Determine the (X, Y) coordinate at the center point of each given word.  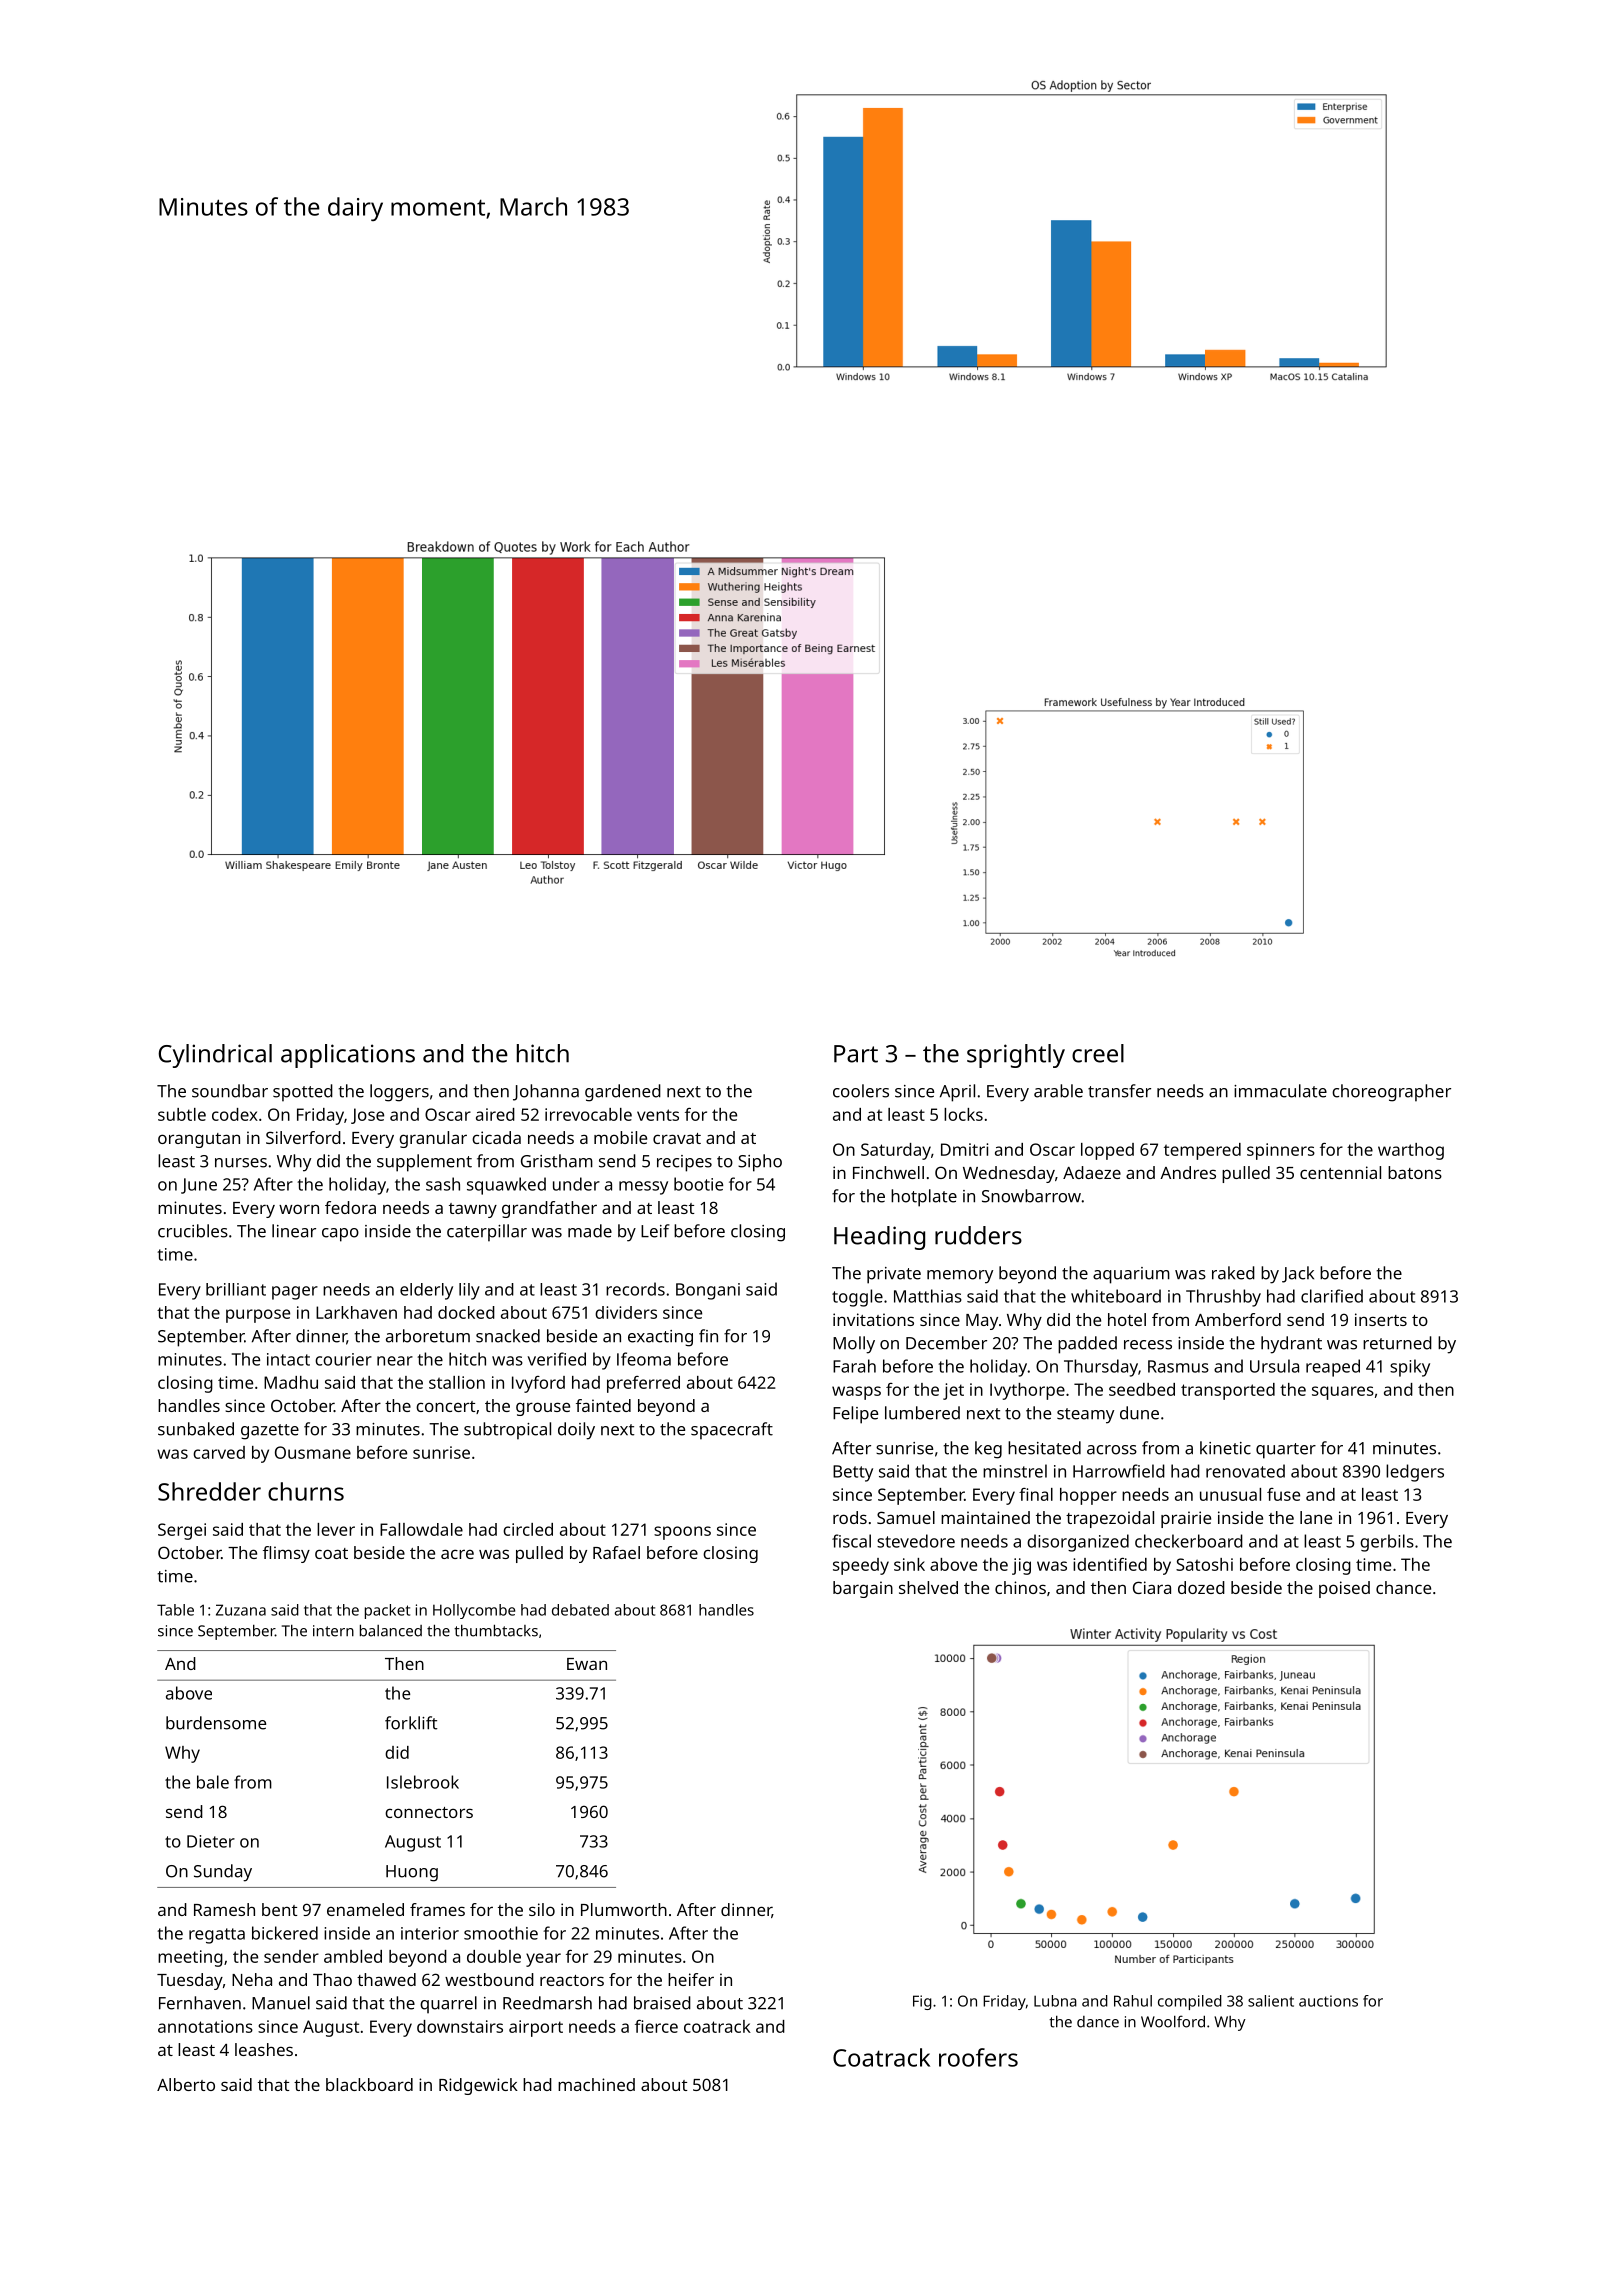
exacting (660, 1338)
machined (596, 2084)
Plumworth (624, 1909)
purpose (258, 1316)
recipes (684, 1163)
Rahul (1133, 2001)
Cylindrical (215, 1056)
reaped (1333, 1368)
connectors (429, 1812)
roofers (978, 2057)
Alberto (186, 2084)
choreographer (1391, 1093)
